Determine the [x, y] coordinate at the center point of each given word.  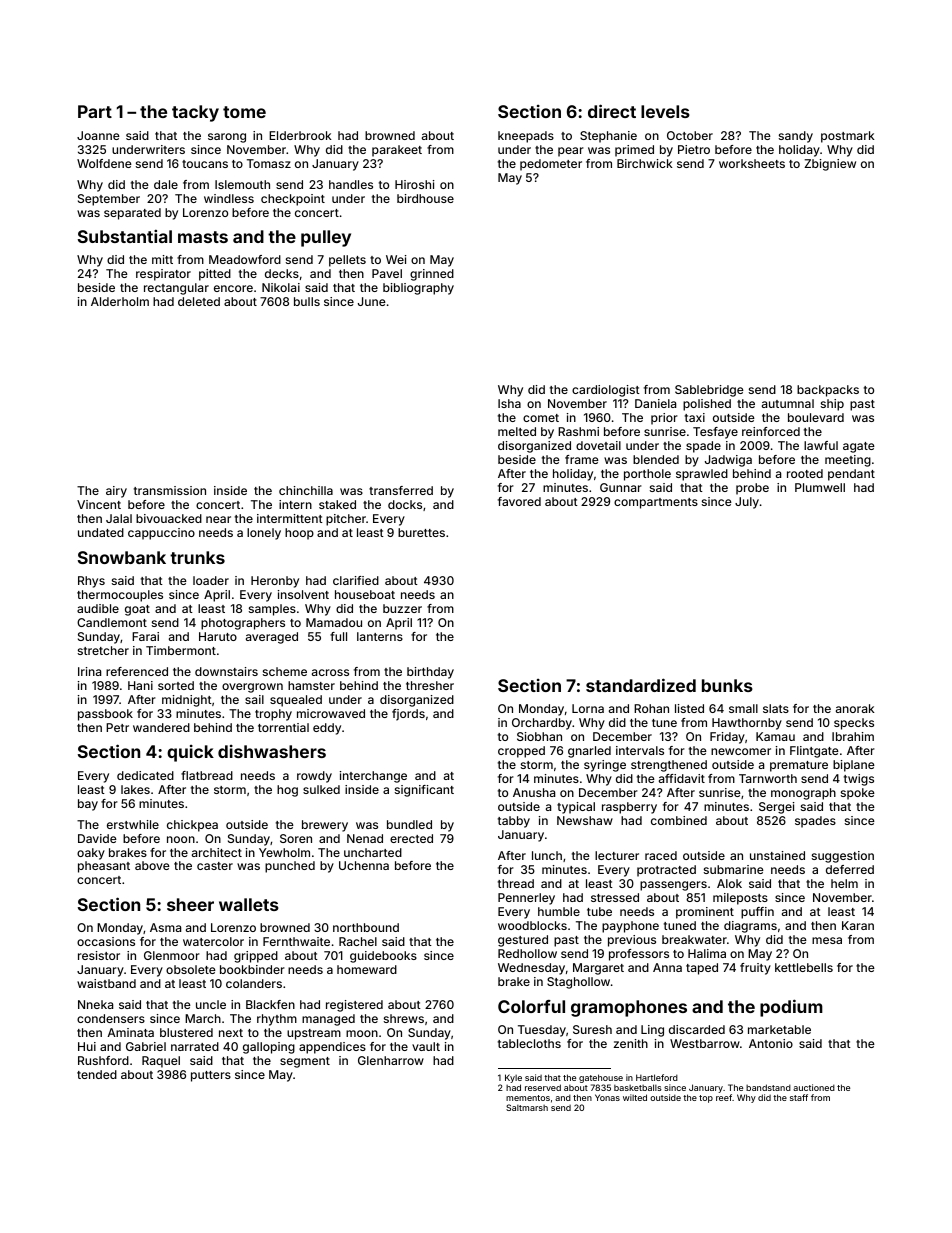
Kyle [513, 1078]
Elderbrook [300, 135]
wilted [635, 1097]
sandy [796, 137]
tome [244, 112]
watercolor [213, 941]
